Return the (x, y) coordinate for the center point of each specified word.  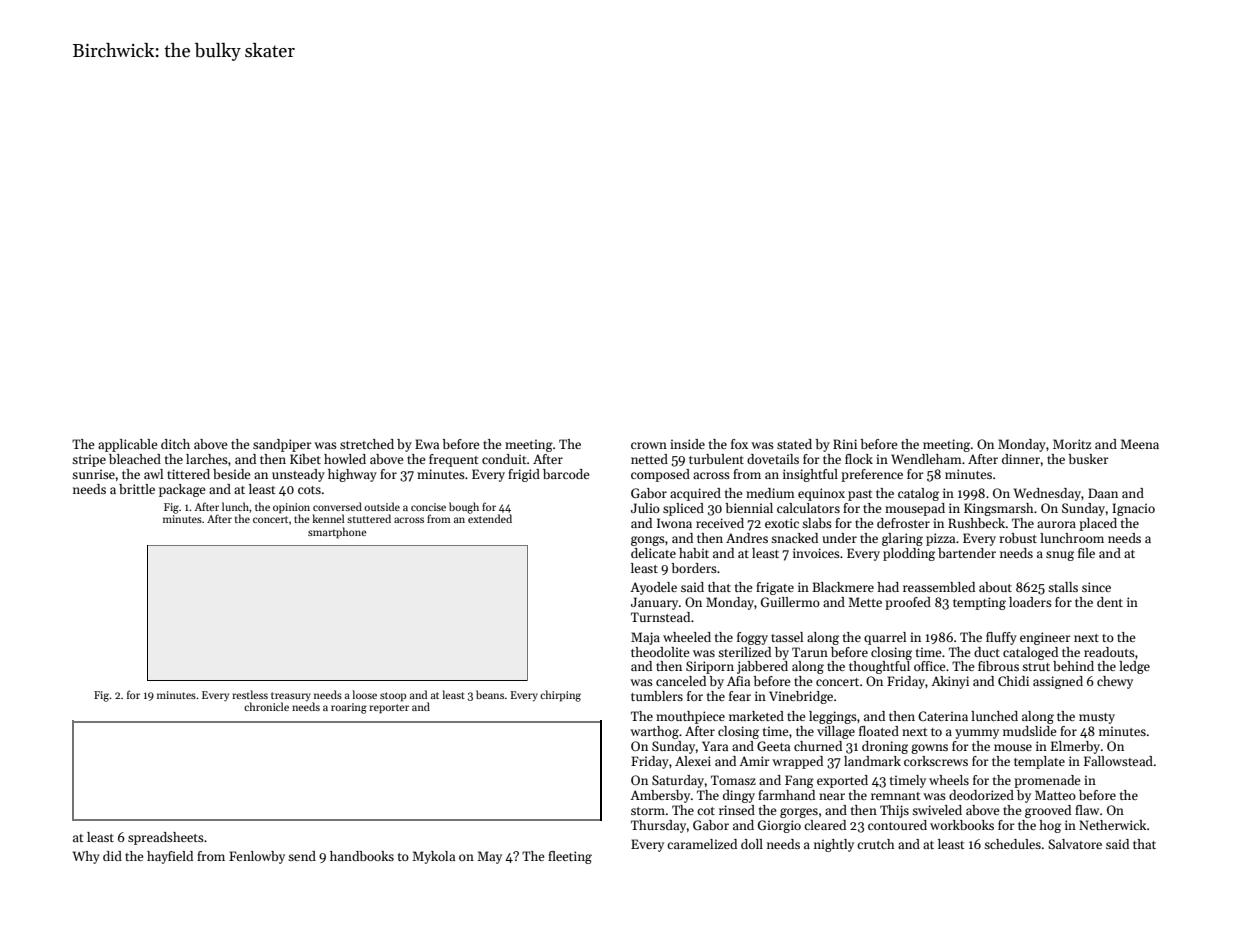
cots (309, 490)
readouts (1109, 652)
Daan (1103, 493)
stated (794, 444)
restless (250, 694)
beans (490, 694)
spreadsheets (166, 838)
